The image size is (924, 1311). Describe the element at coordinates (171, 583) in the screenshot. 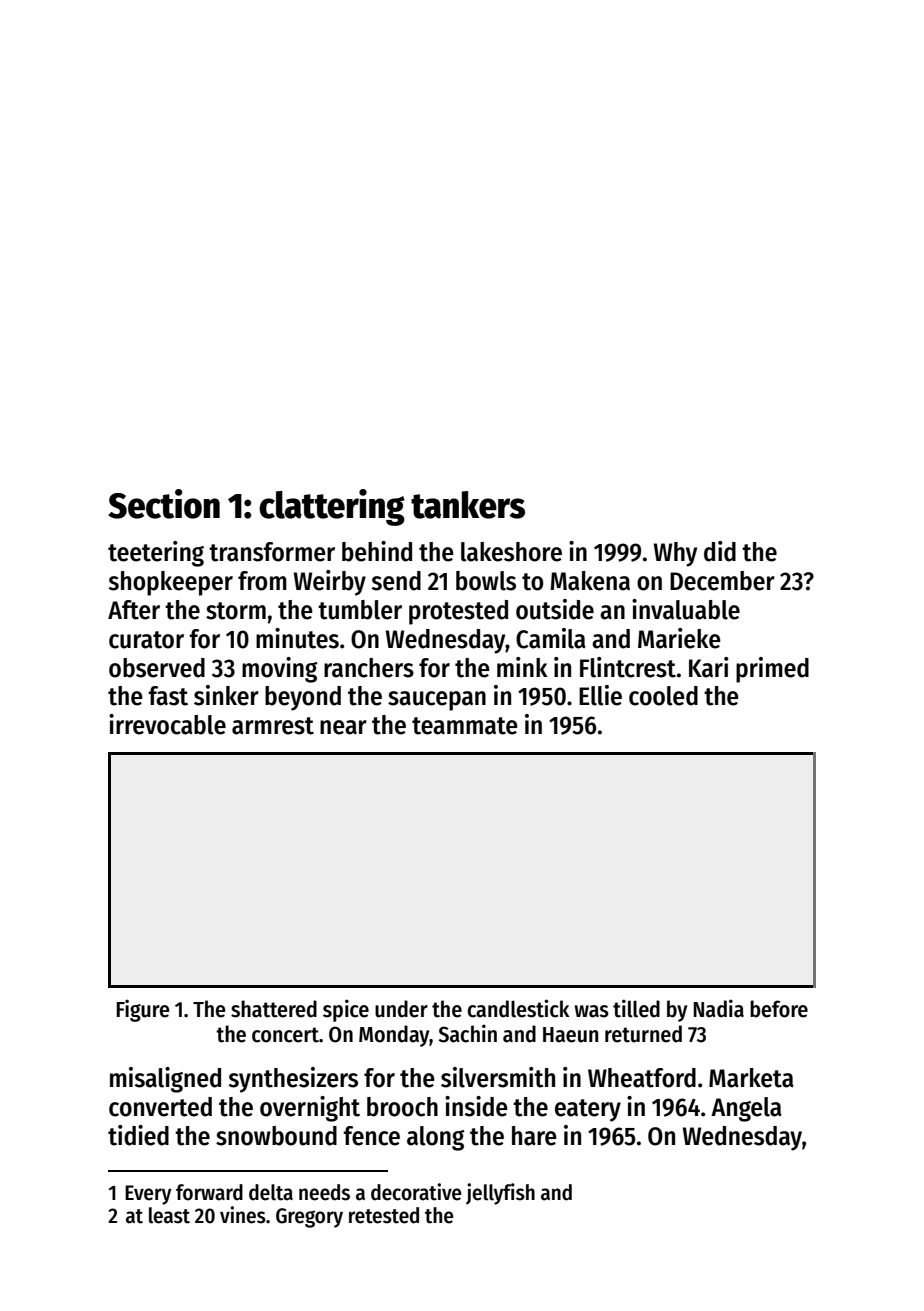

I see `shopkeeper` at that location.
